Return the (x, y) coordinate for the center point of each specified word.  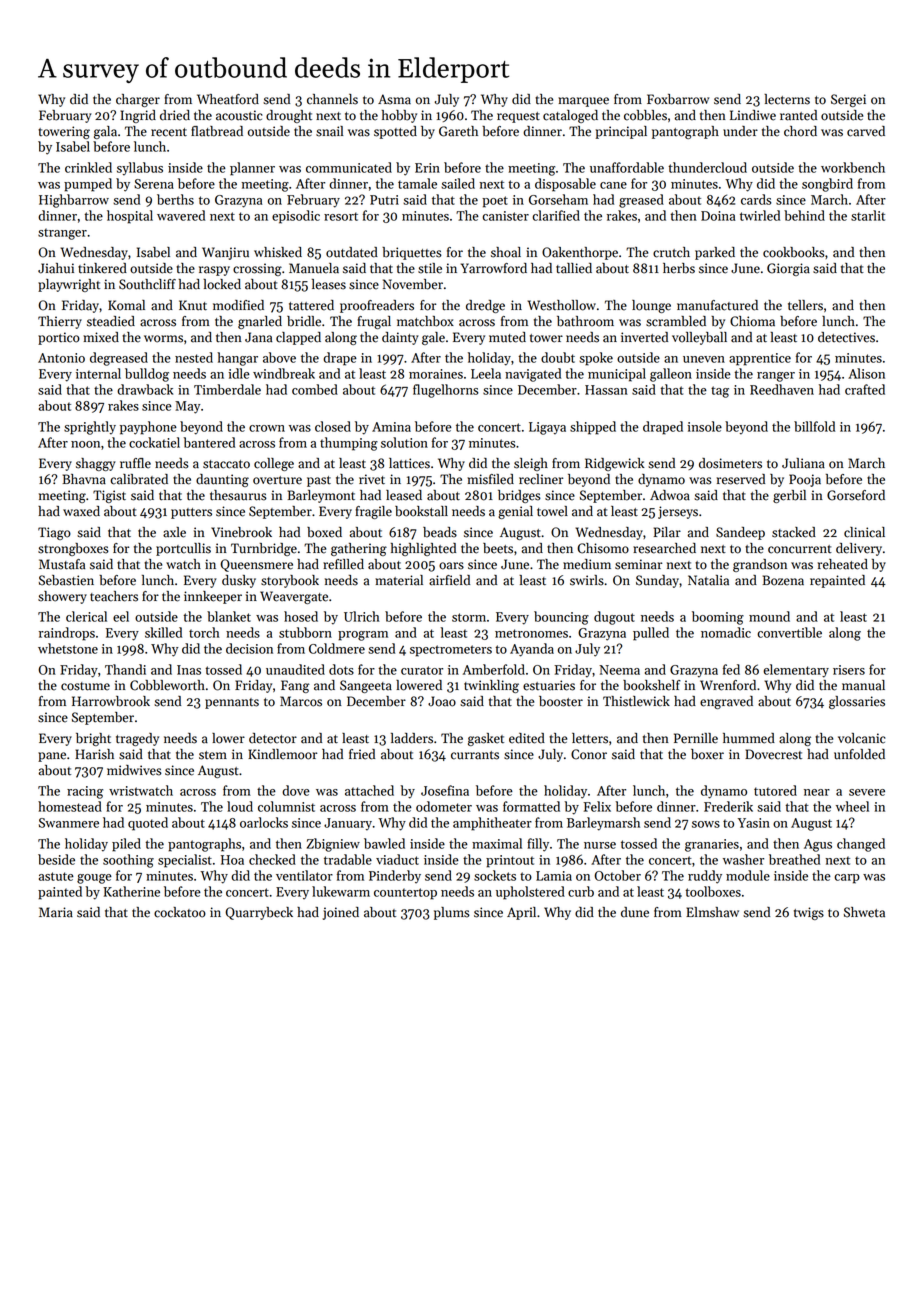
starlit (868, 215)
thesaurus (238, 495)
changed (861, 845)
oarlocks (264, 822)
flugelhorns (446, 391)
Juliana (803, 463)
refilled (343, 564)
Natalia (708, 580)
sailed (458, 183)
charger (138, 100)
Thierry (60, 322)
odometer (444, 806)
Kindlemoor (282, 754)
